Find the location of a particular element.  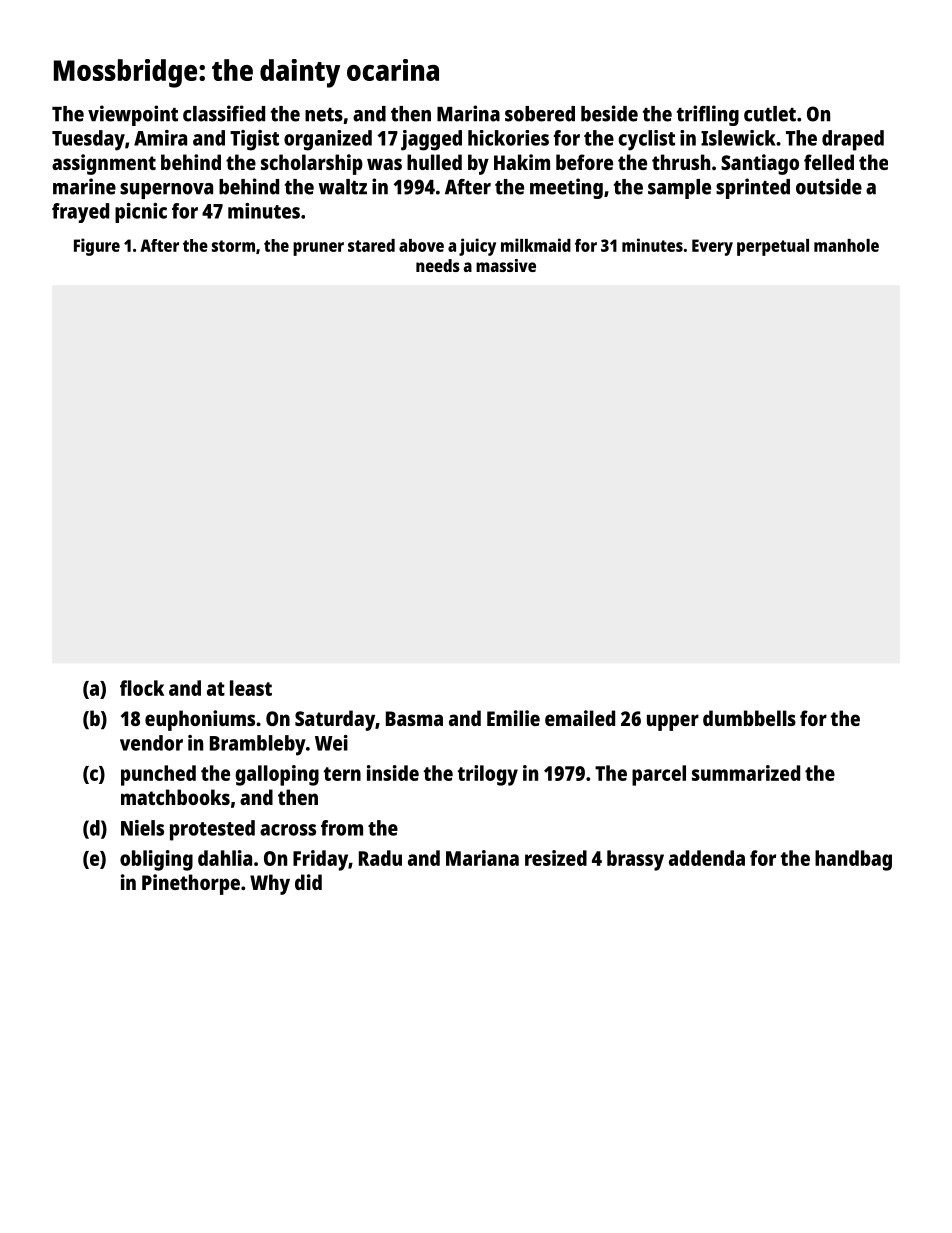

Mariana is located at coordinates (482, 858).
